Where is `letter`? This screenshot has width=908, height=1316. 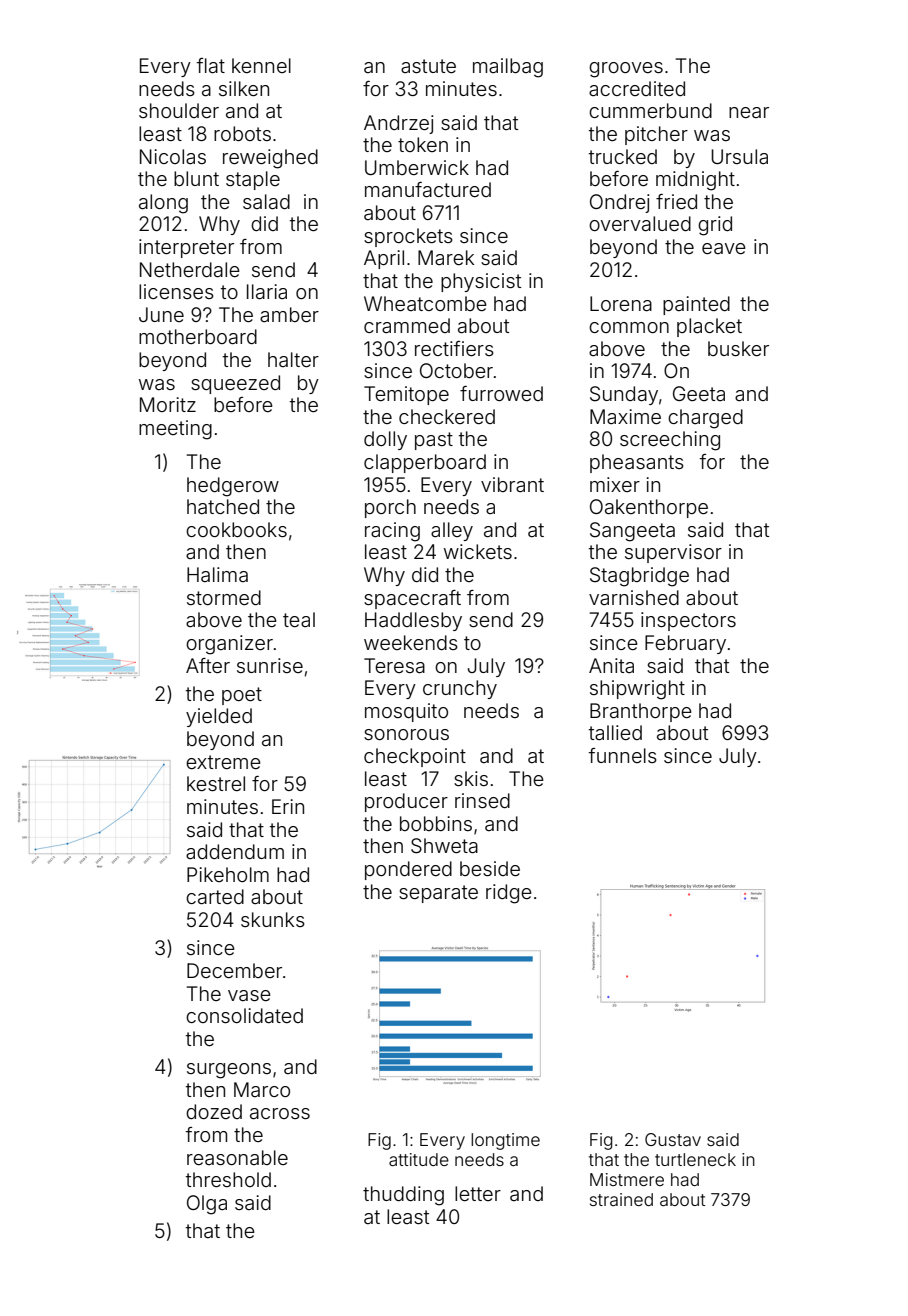 letter is located at coordinates (478, 1193).
